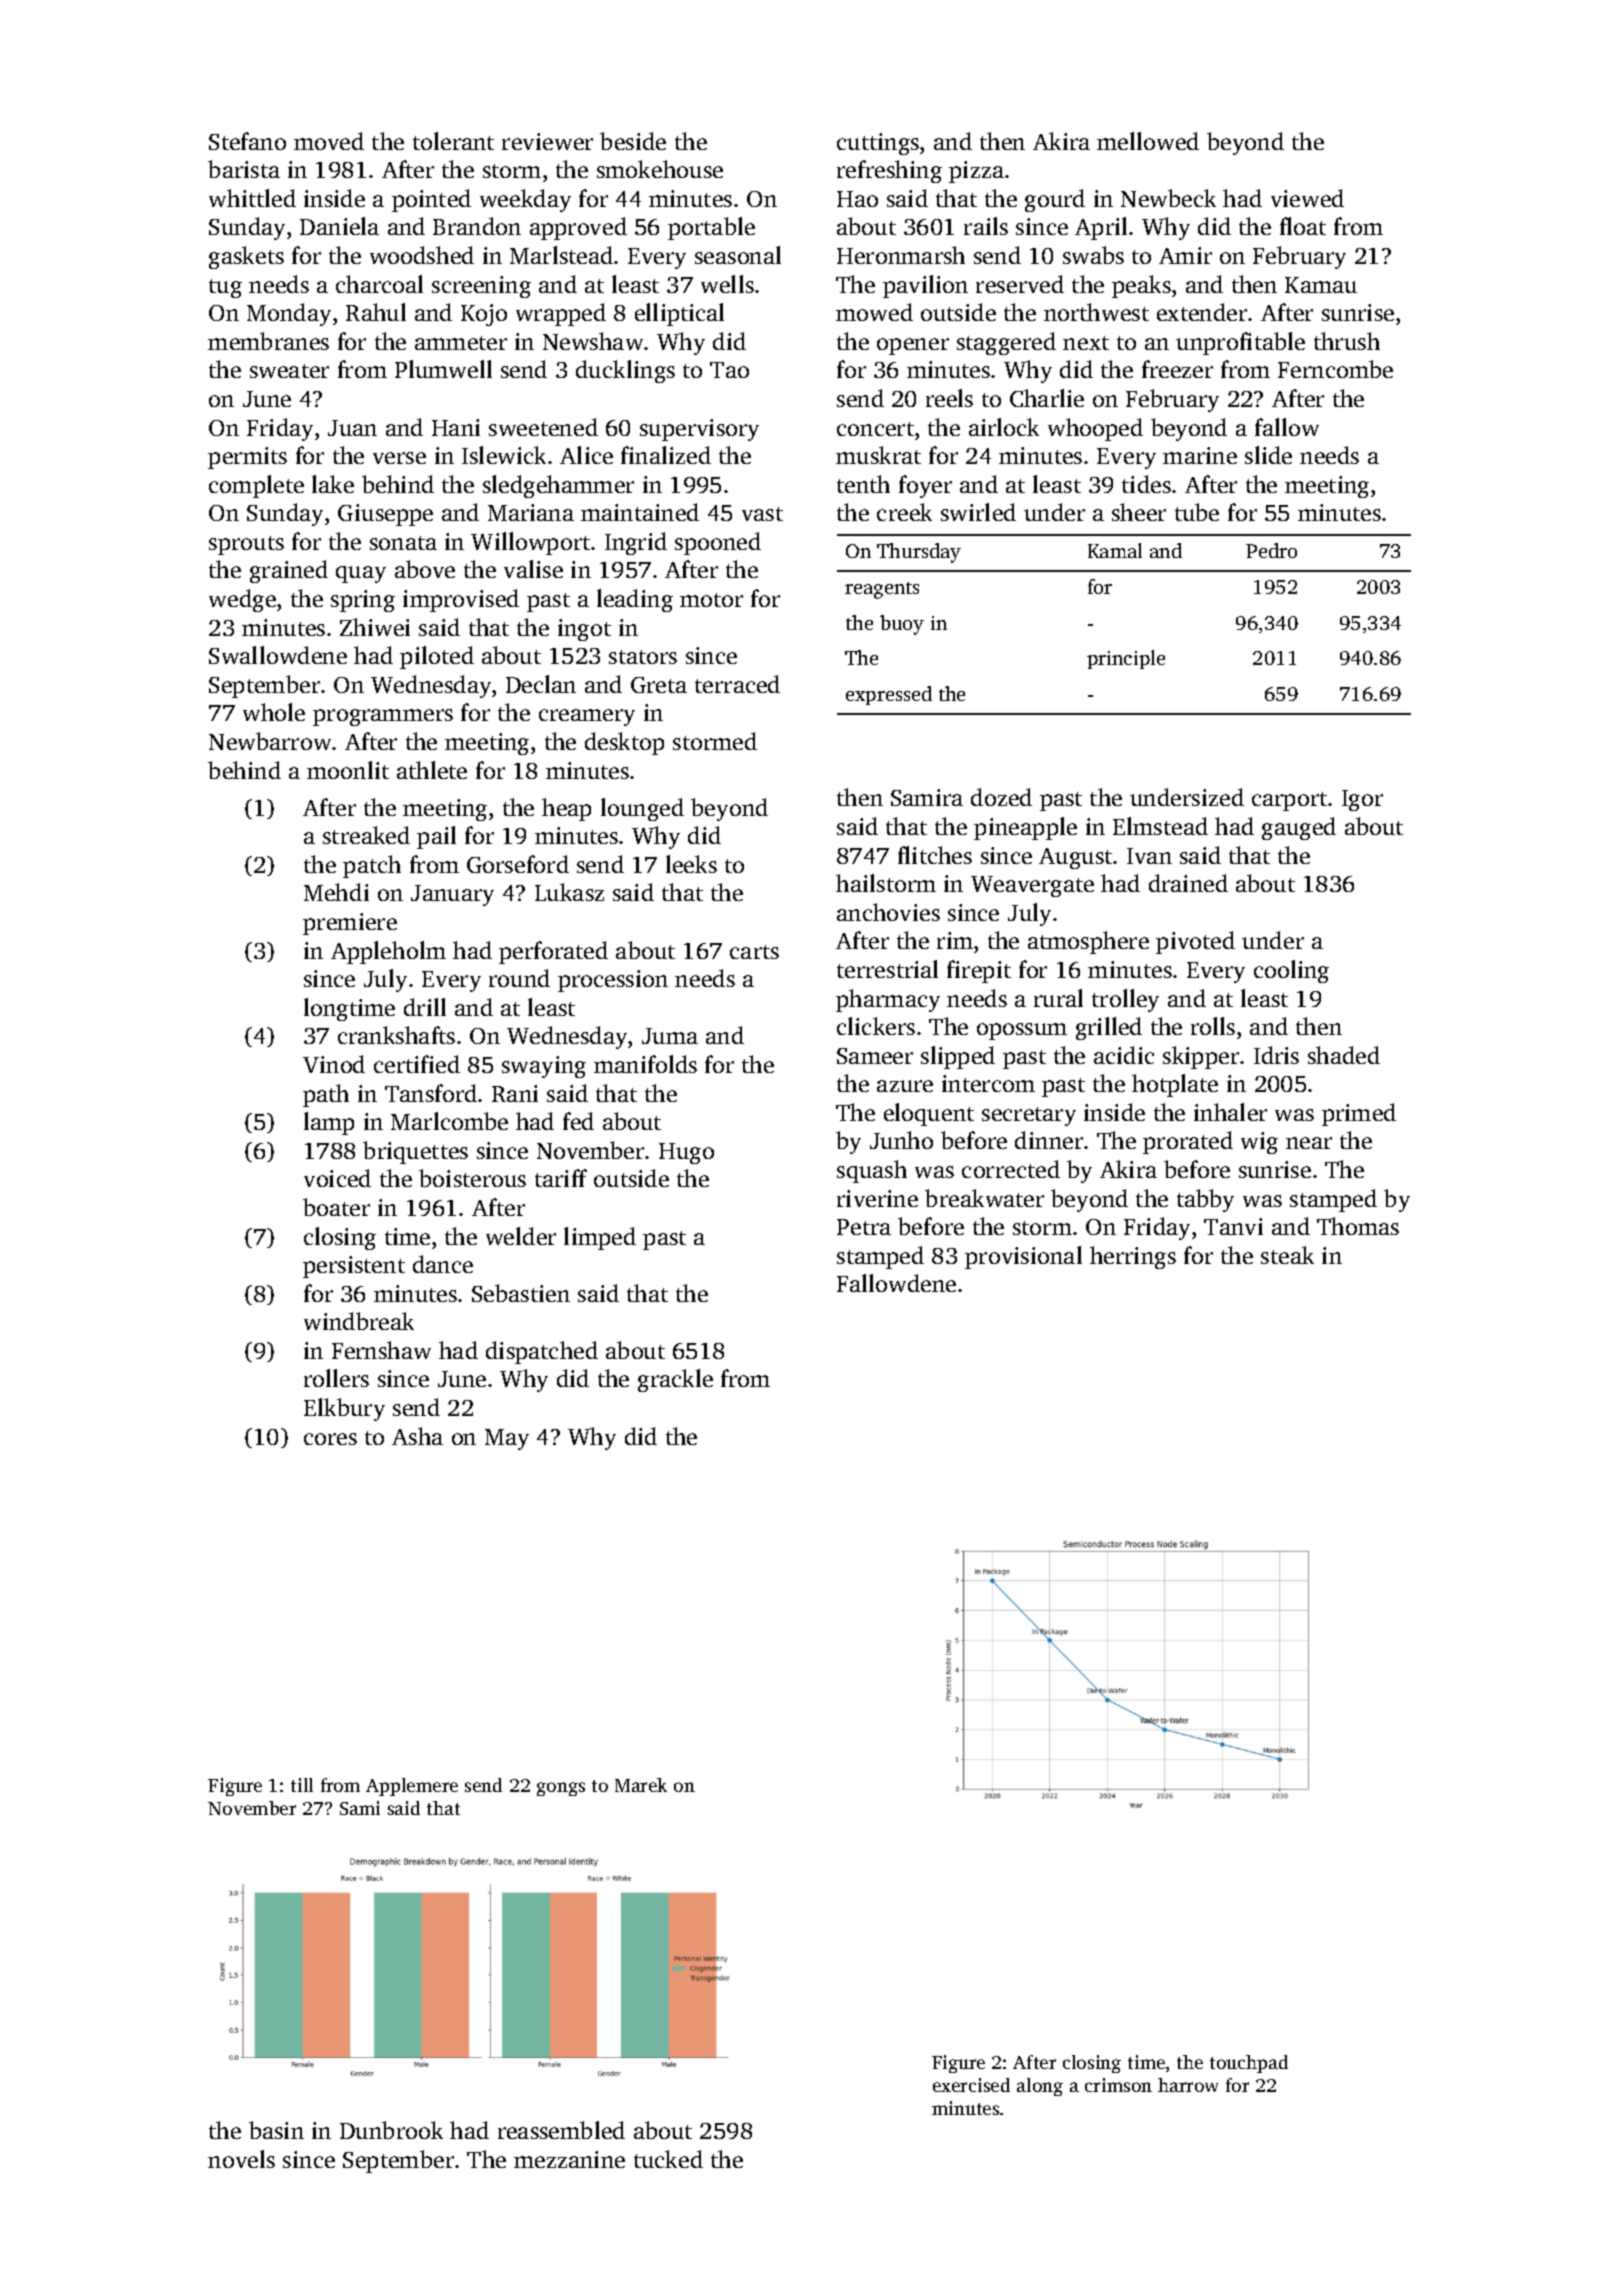 Image resolution: width=1620 pixels, height=2292 pixels. What do you see at coordinates (289, 371) in the screenshot?
I see `sweater` at bounding box center [289, 371].
